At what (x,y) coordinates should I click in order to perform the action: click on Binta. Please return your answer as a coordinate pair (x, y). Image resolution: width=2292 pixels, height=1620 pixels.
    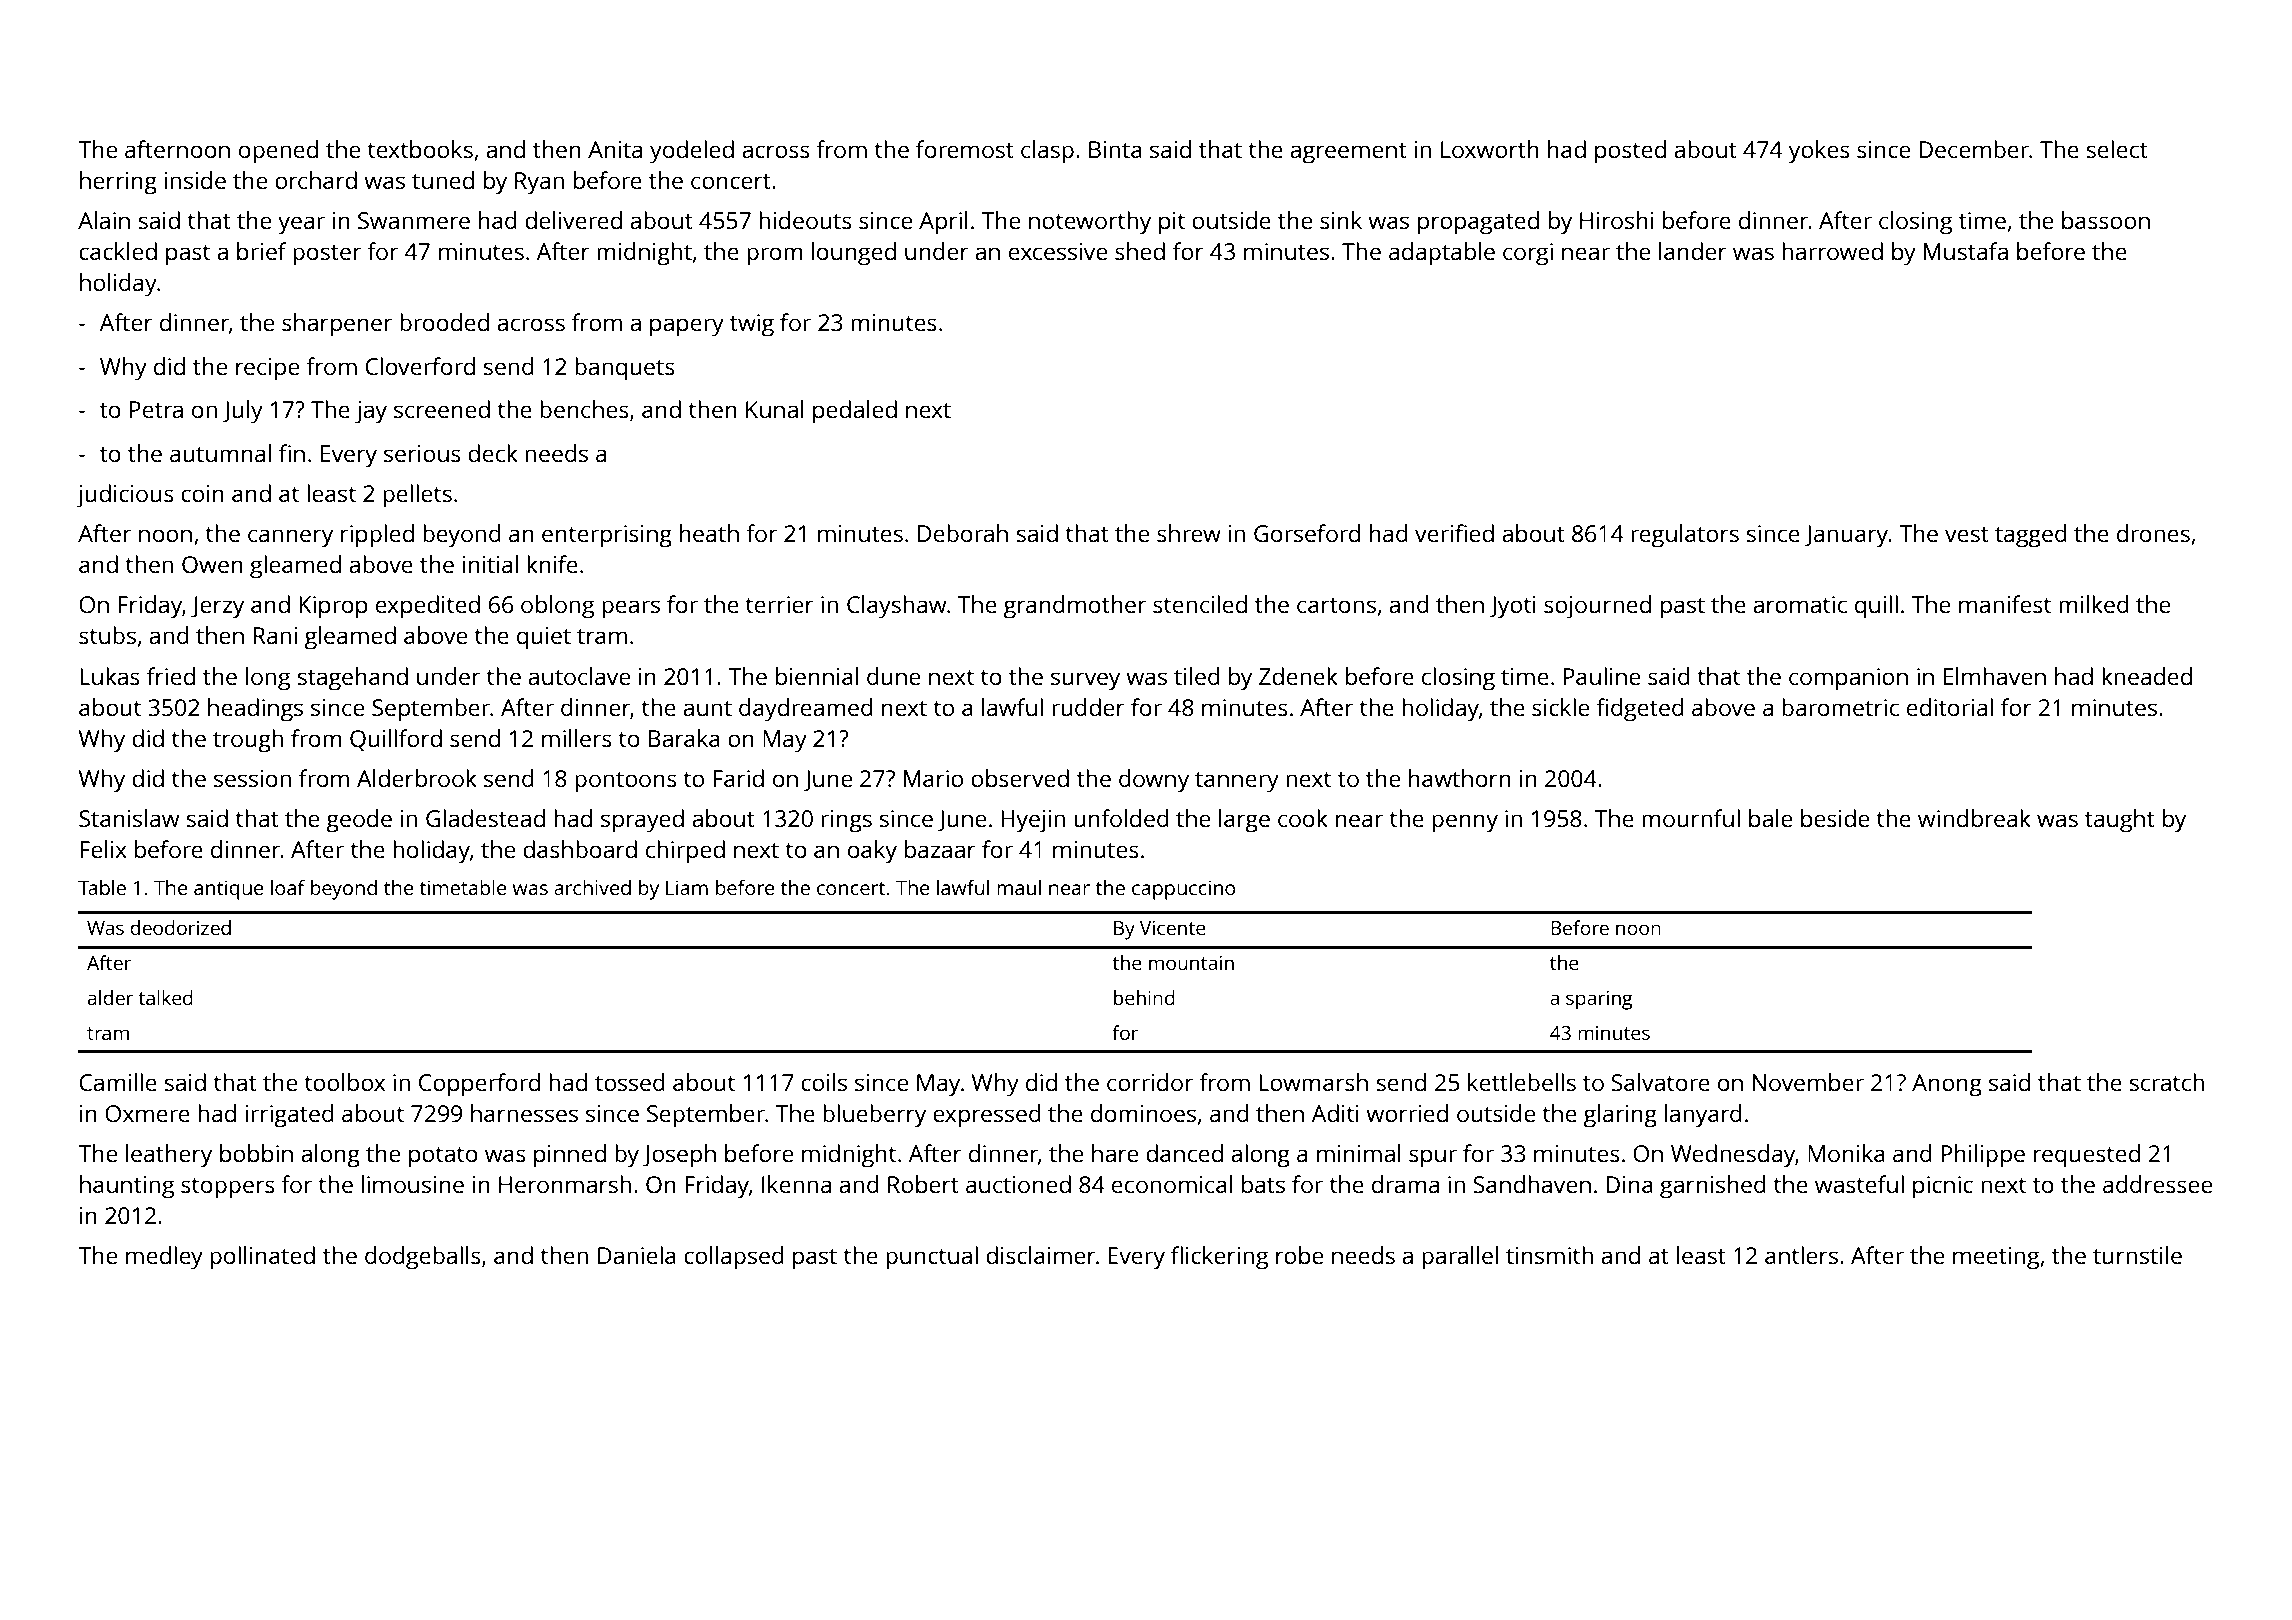
    Looking at the image, I should click on (1115, 149).
